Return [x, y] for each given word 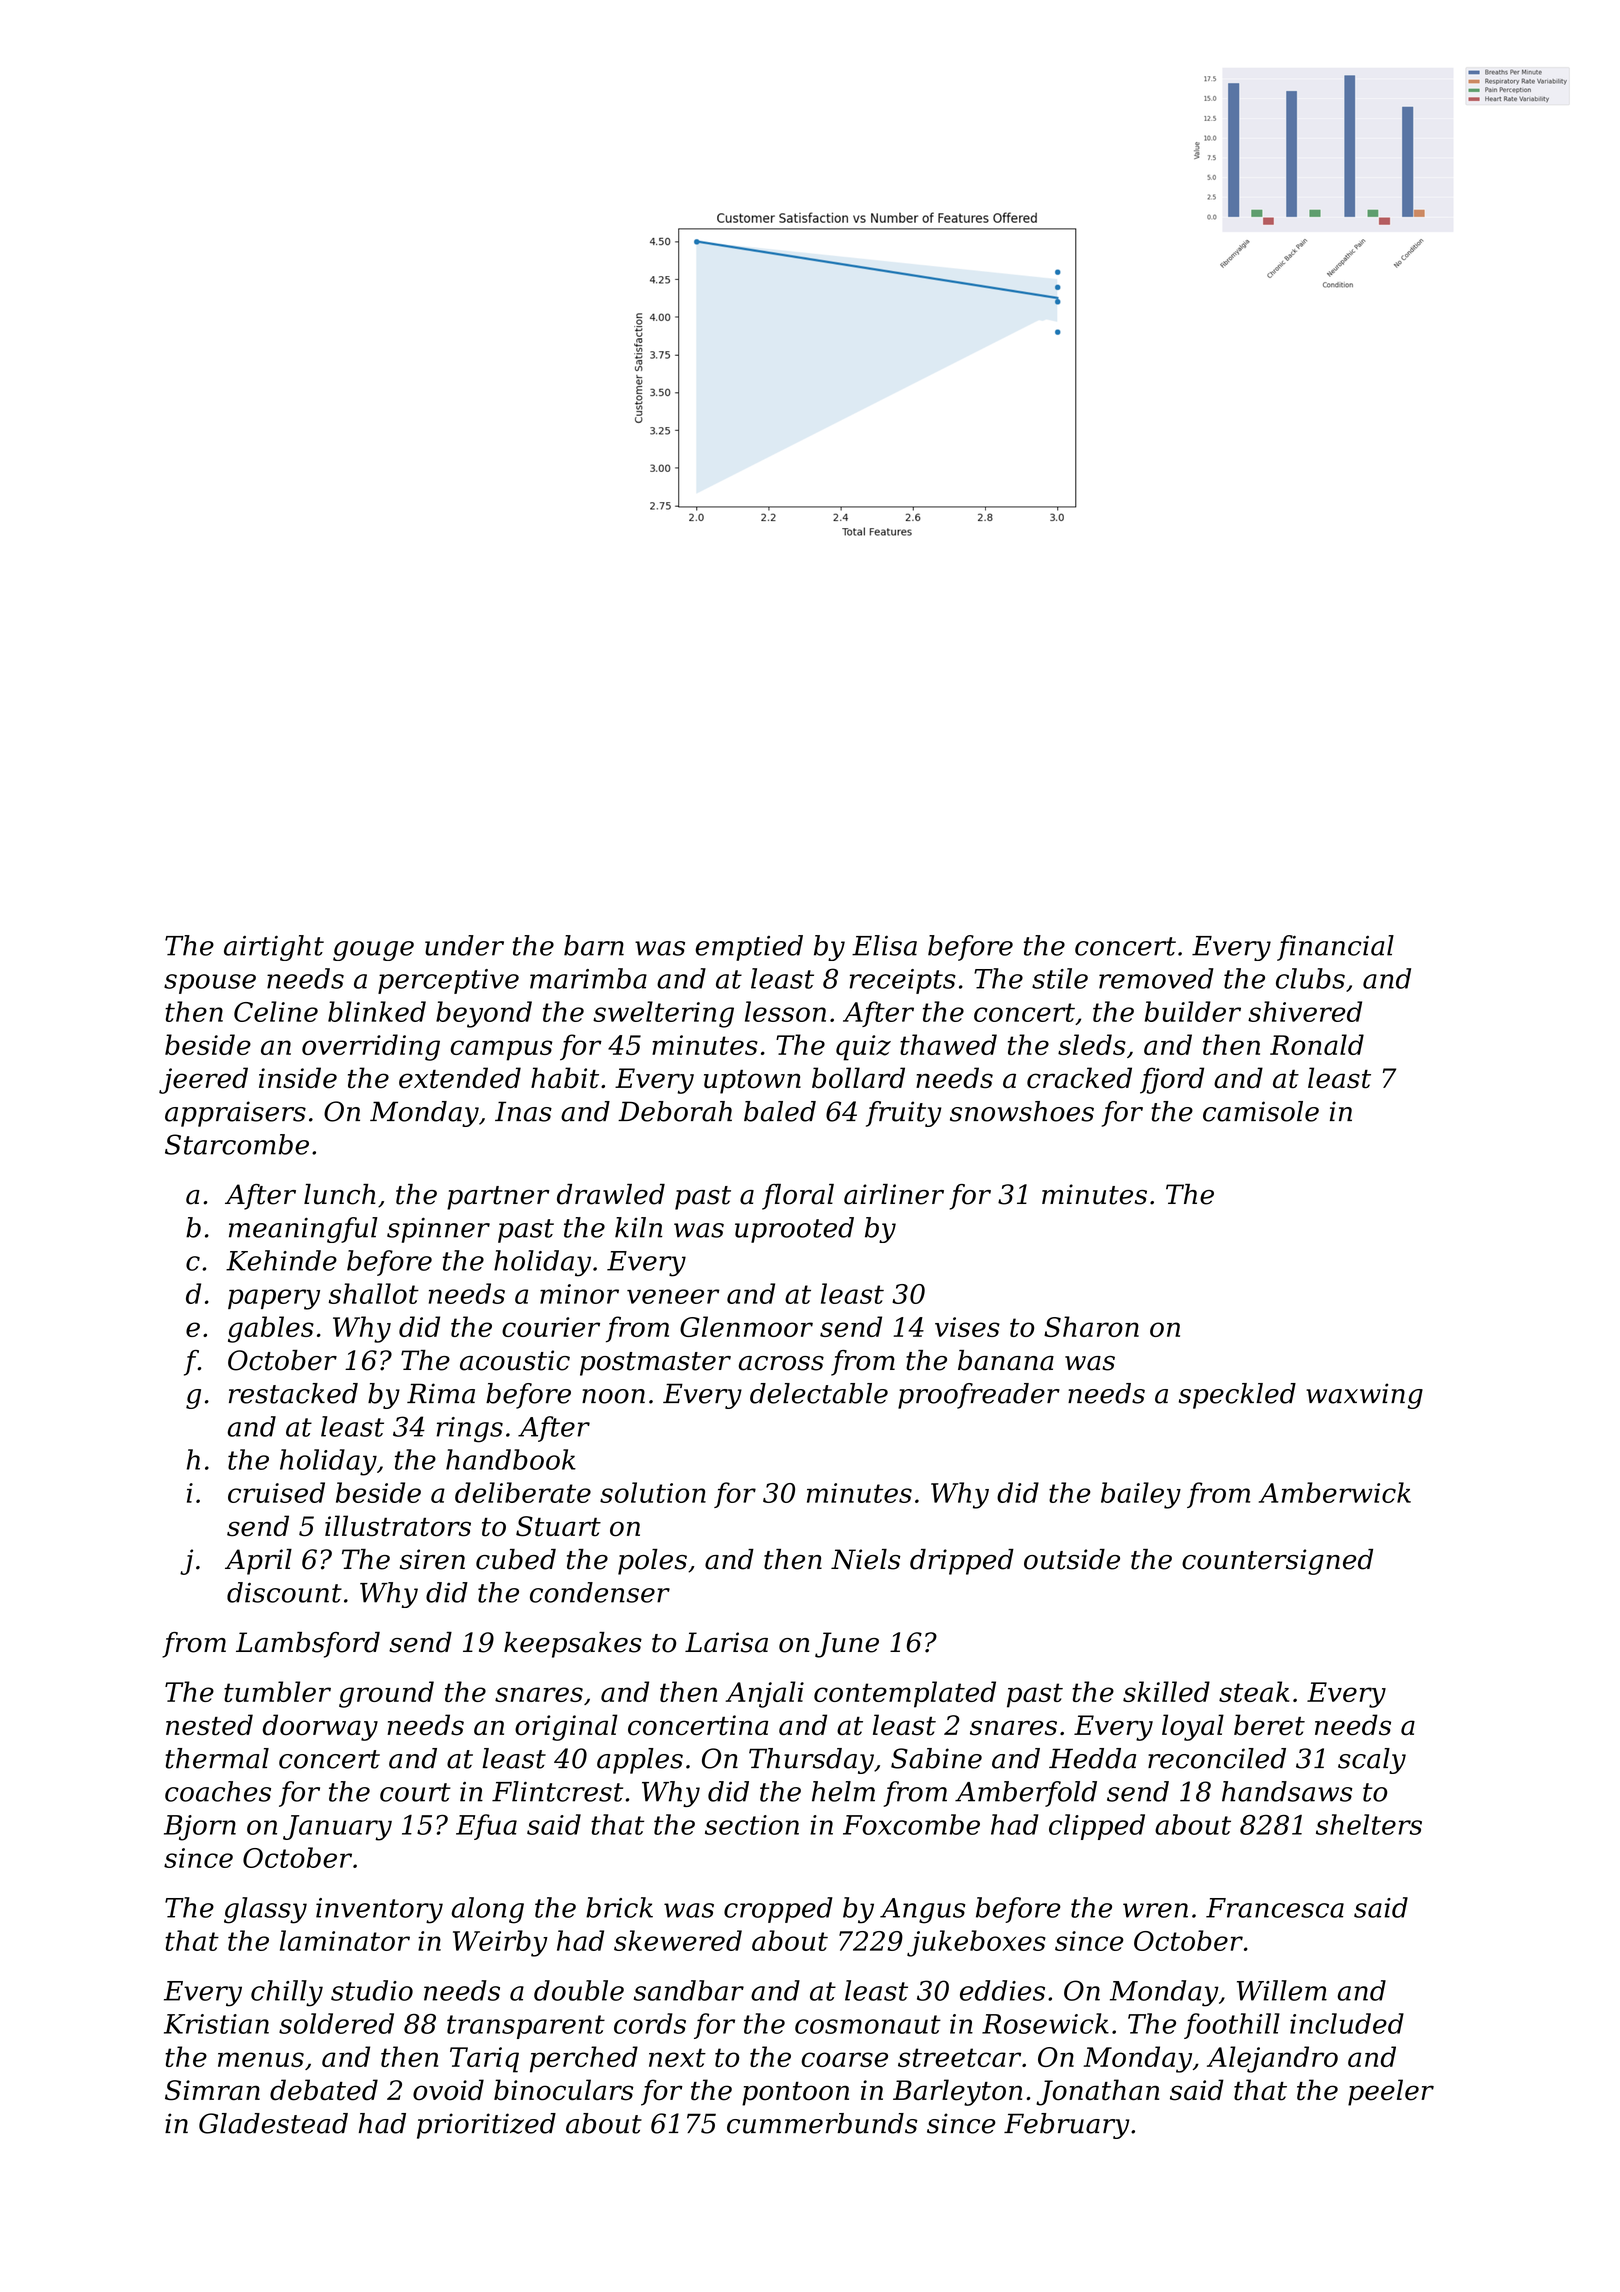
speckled [1237, 1396]
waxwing [1364, 1396]
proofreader [979, 1396]
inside [298, 1078]
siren [432, 1559]
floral [798, 1197]
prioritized [486, 2126]
